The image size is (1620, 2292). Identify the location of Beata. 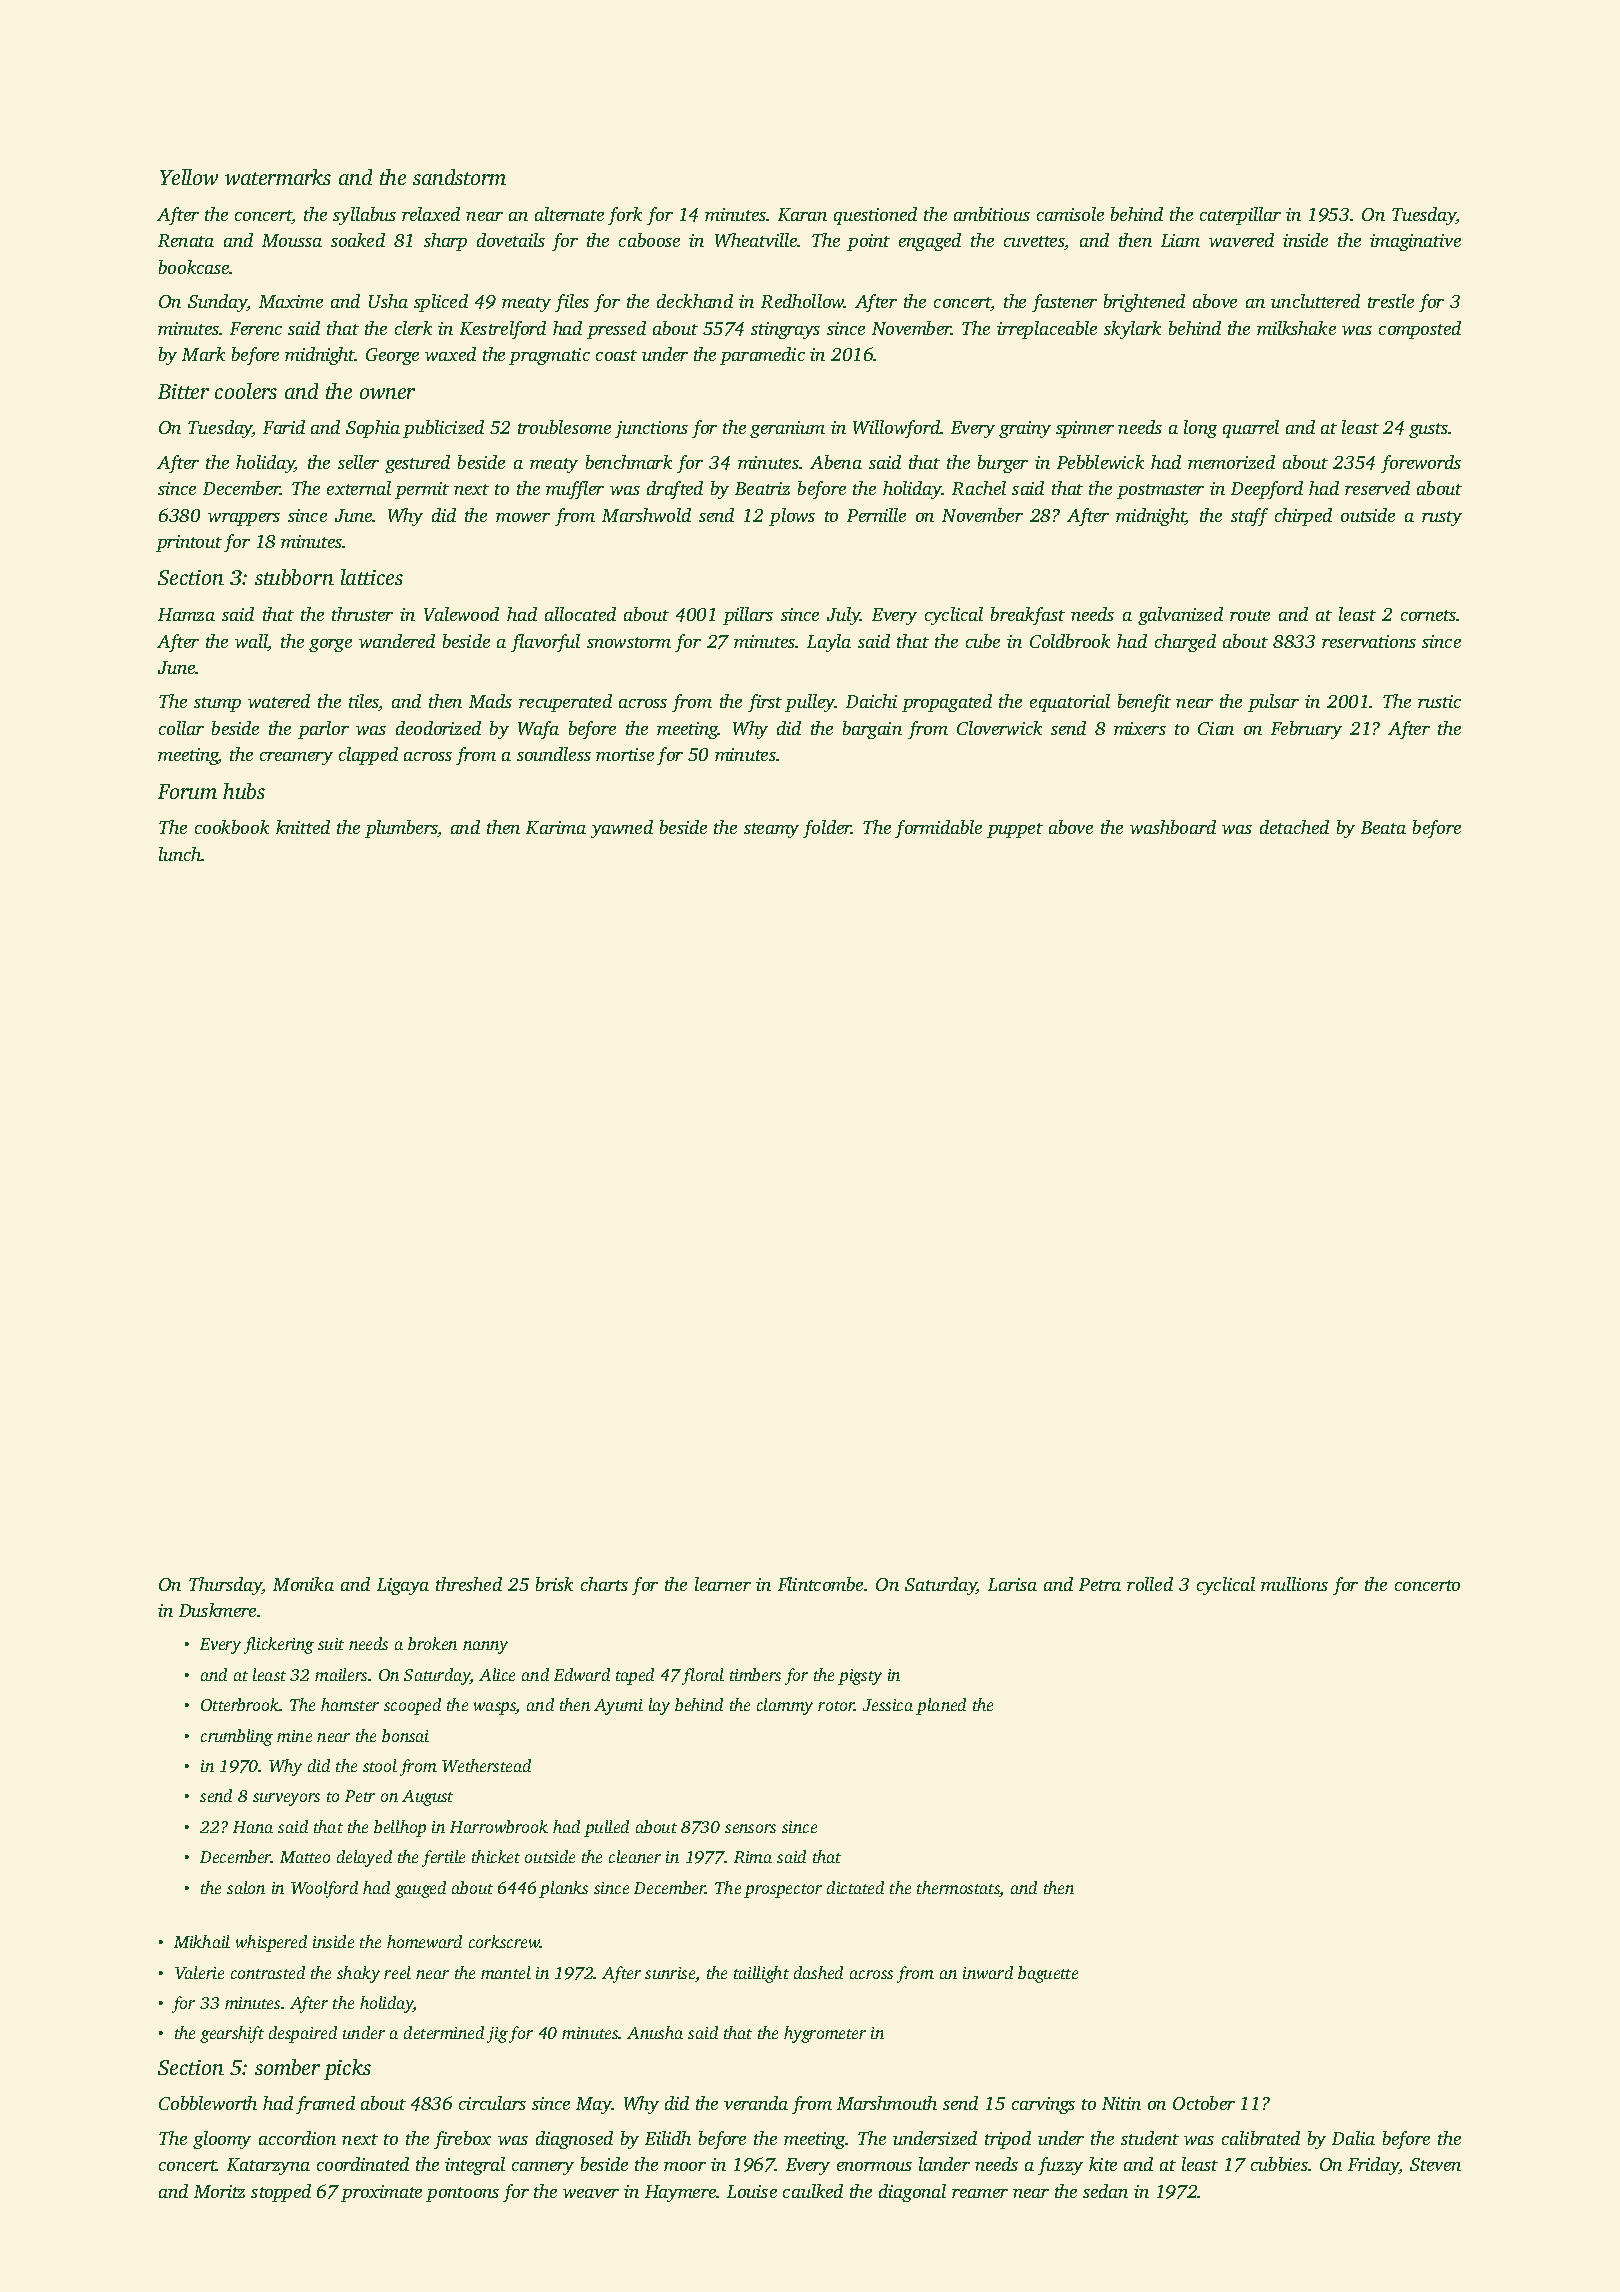
(1383, 827).
